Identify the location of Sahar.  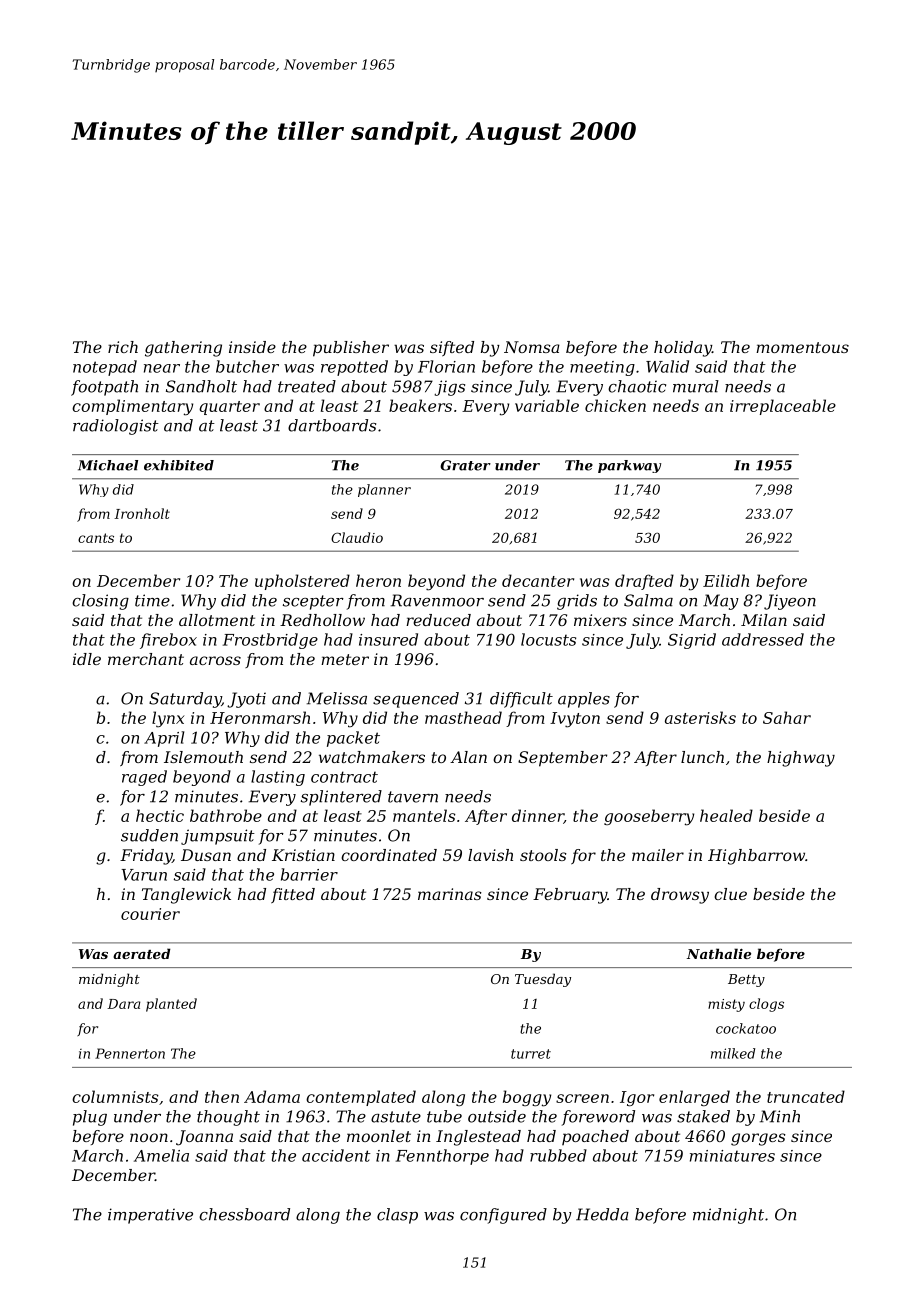
(787, 717).
